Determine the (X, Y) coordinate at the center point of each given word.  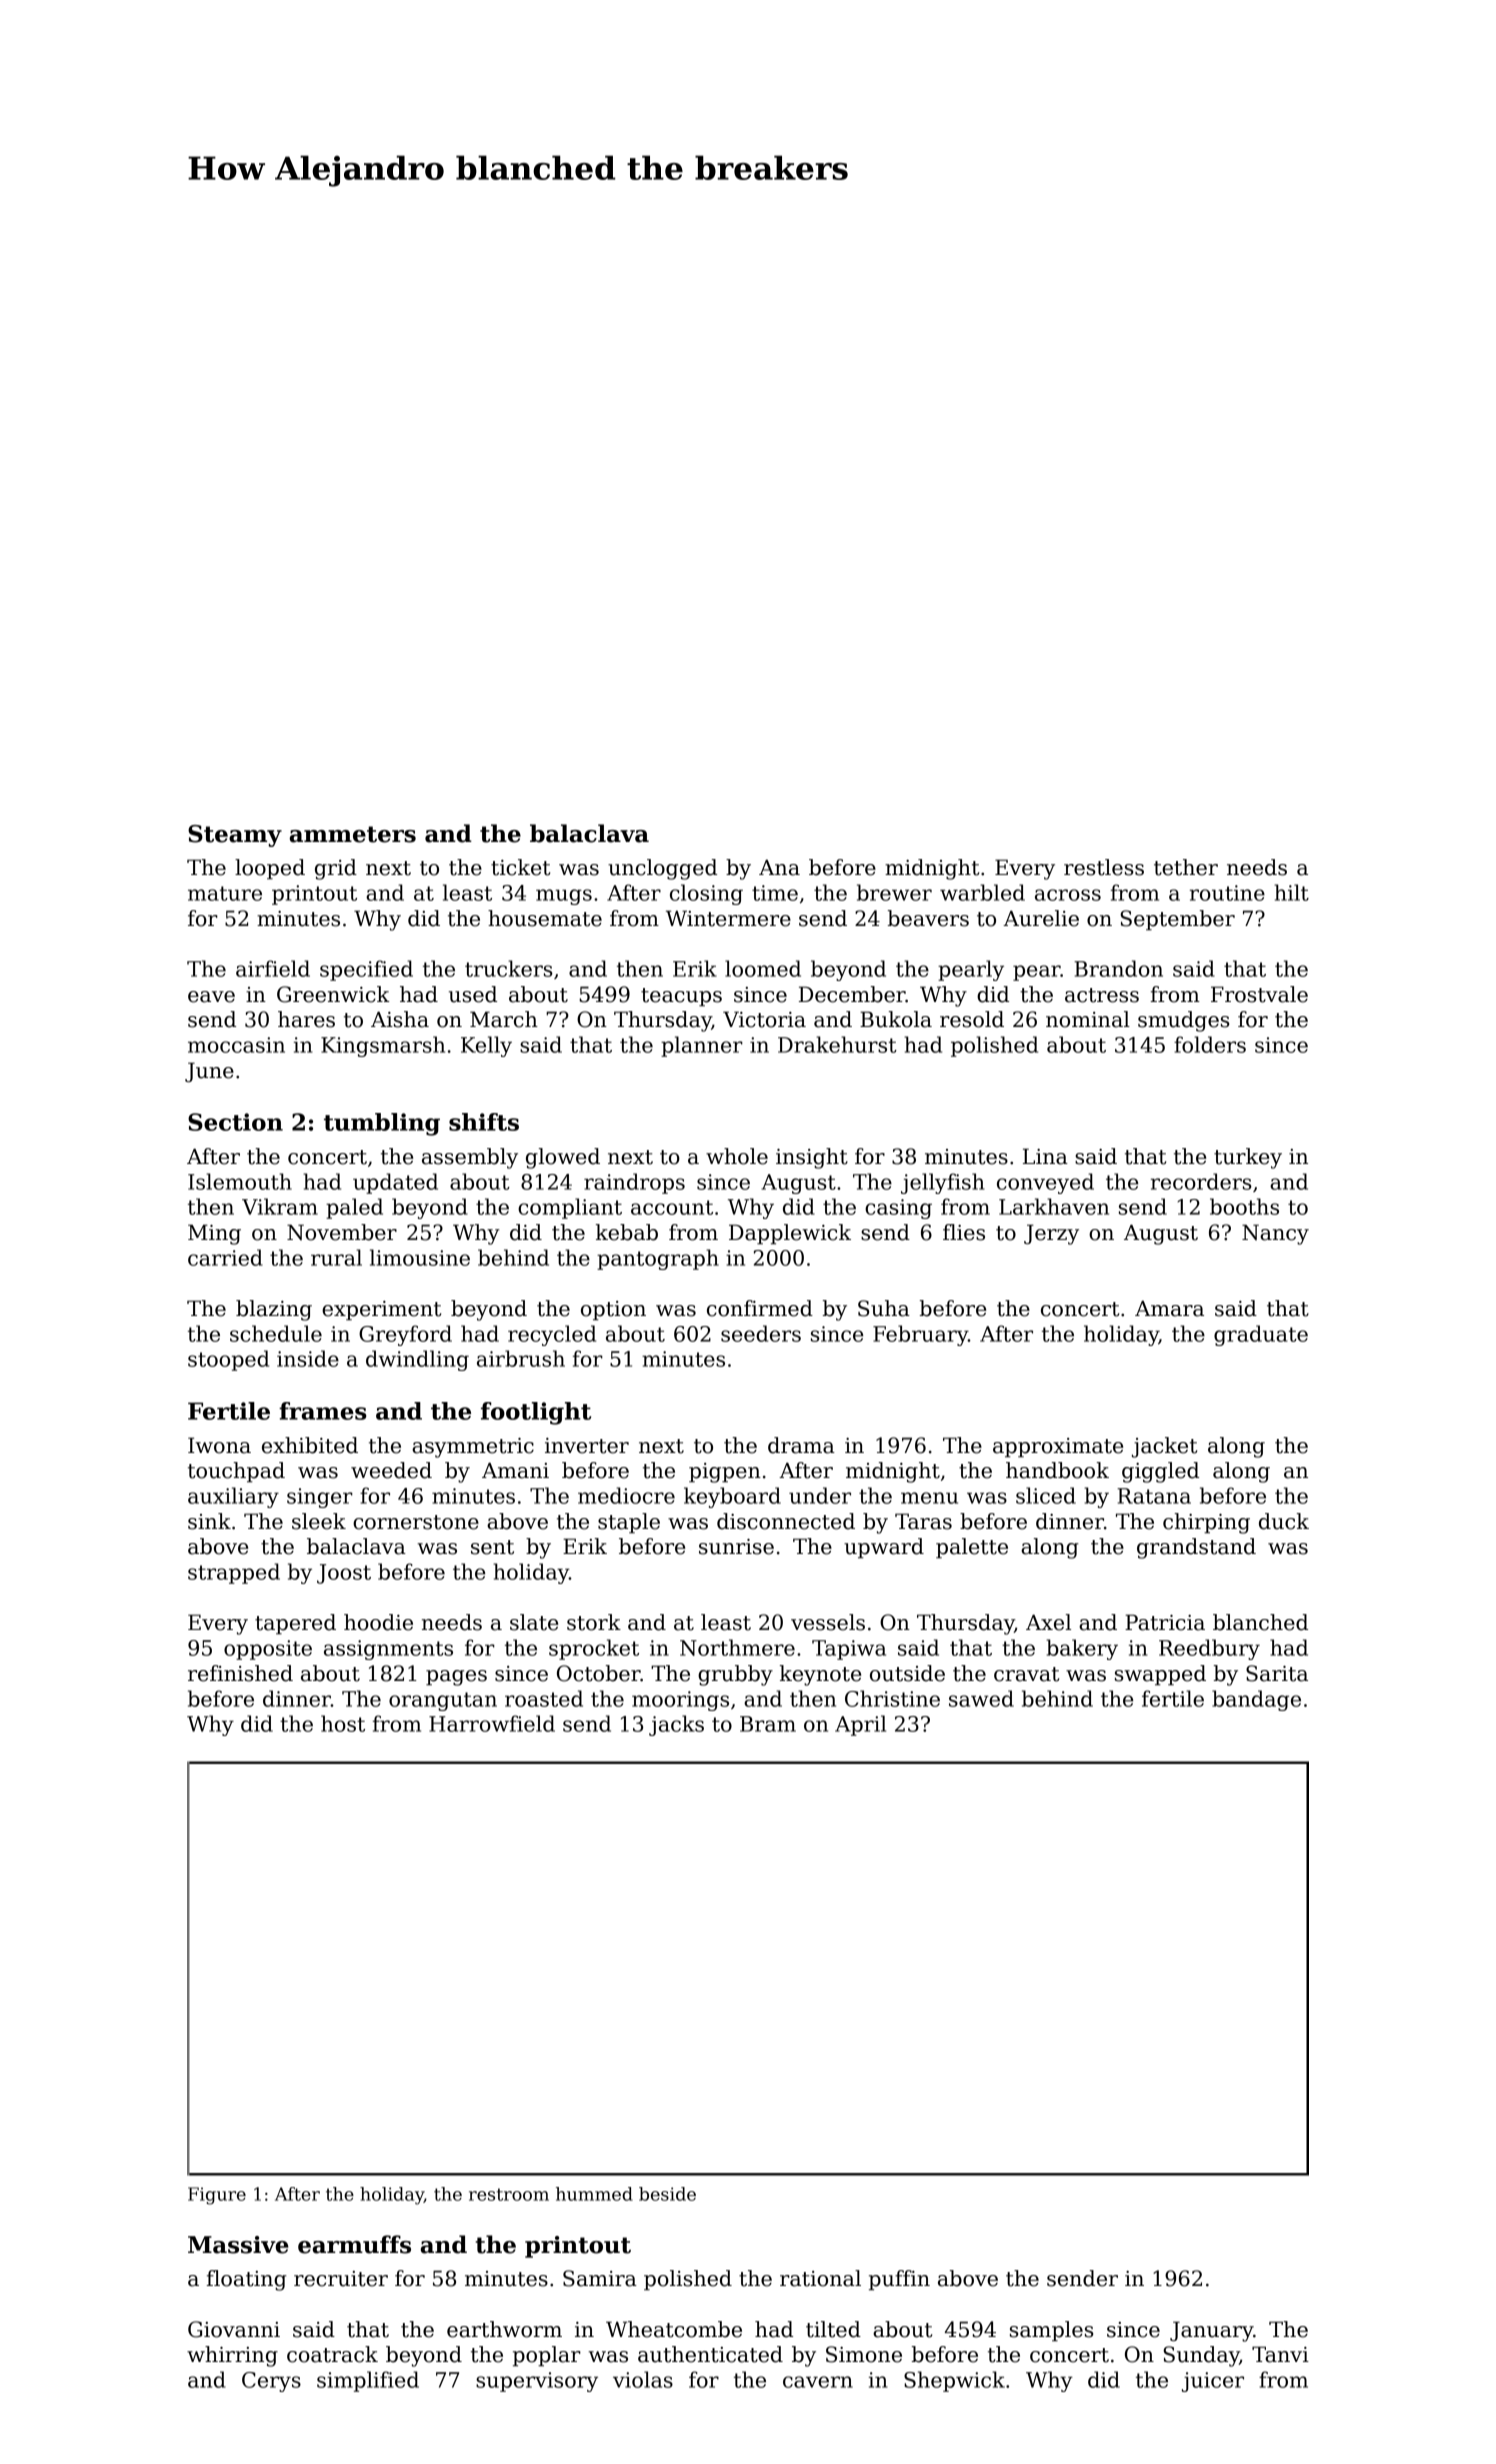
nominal (1088, 1019)
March (504, 1019)
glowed (563, 1158)
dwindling (417, 1360)
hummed (594, 2194)
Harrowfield (492, 1723)
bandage (1256, 1700)
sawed (981, 1698)
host (343, 1723)
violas (643, 2379)
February (920, 1335)
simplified (368, 2381)
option (613, 1310)
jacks (676, 1725)
